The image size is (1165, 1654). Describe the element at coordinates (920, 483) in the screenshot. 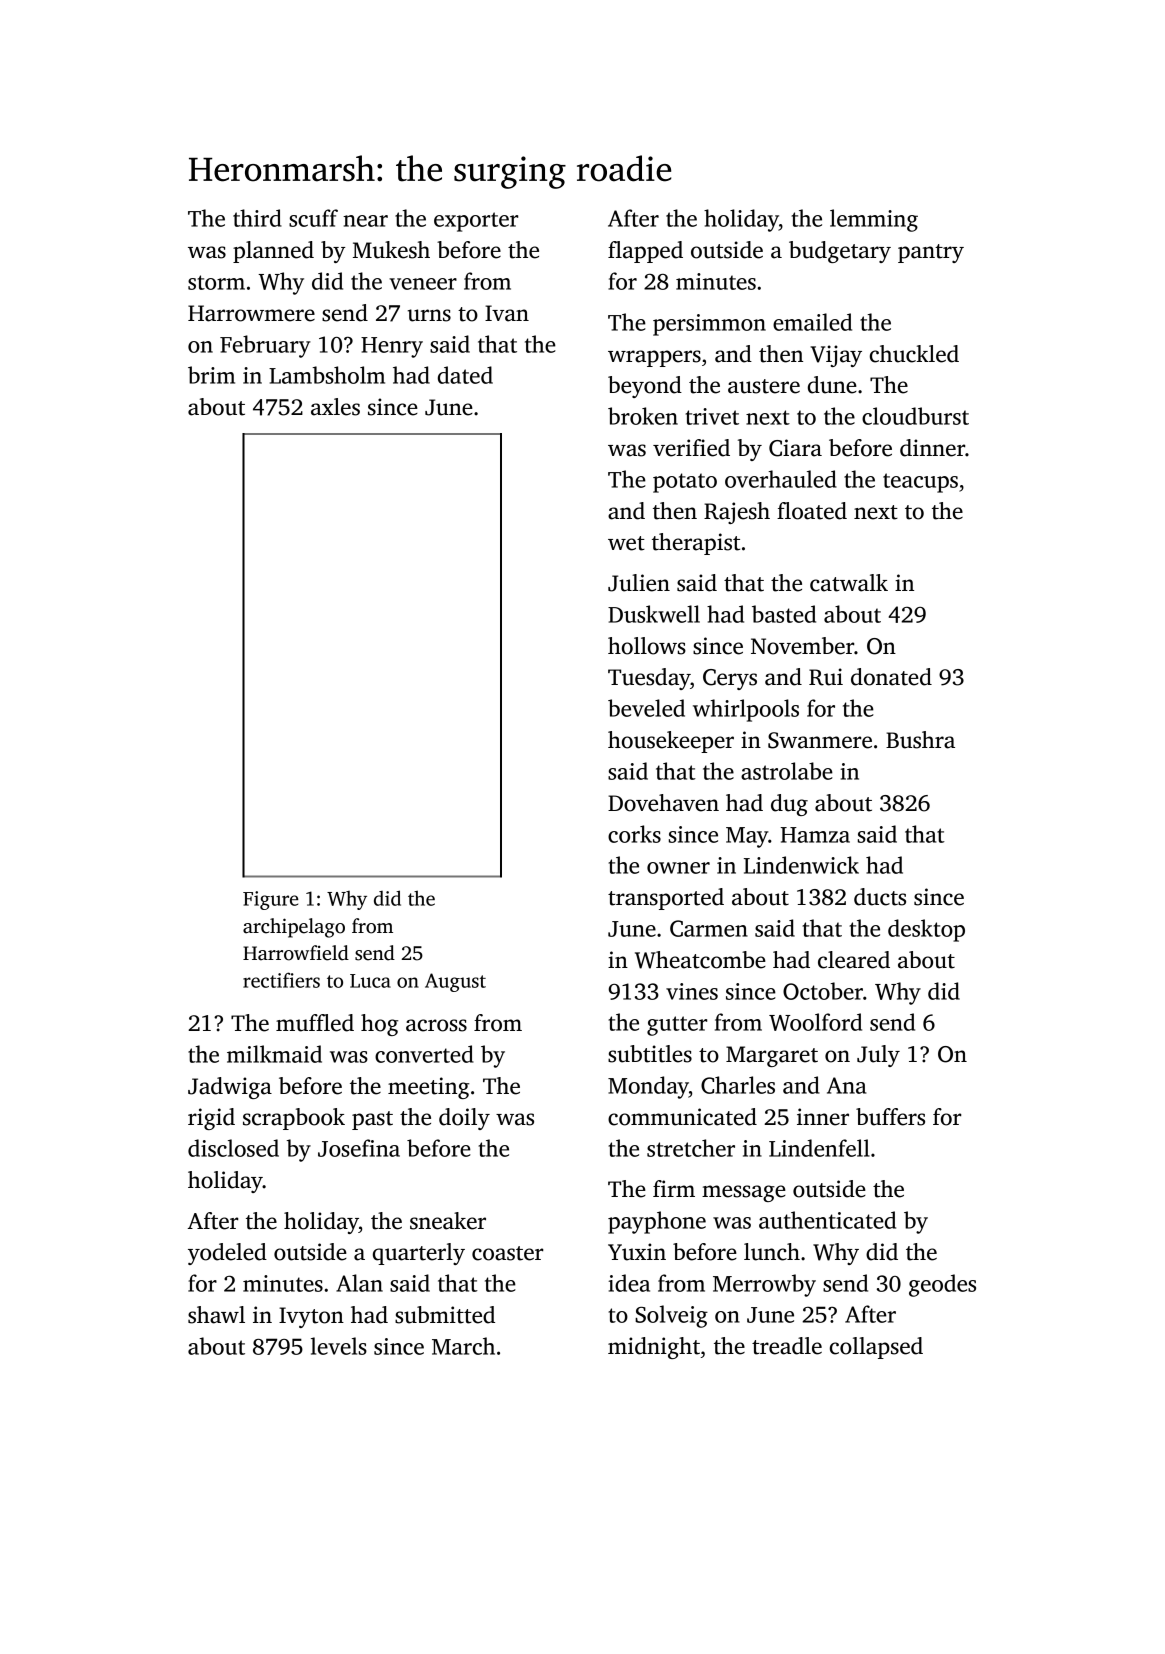

I see `teacups` at that location.
